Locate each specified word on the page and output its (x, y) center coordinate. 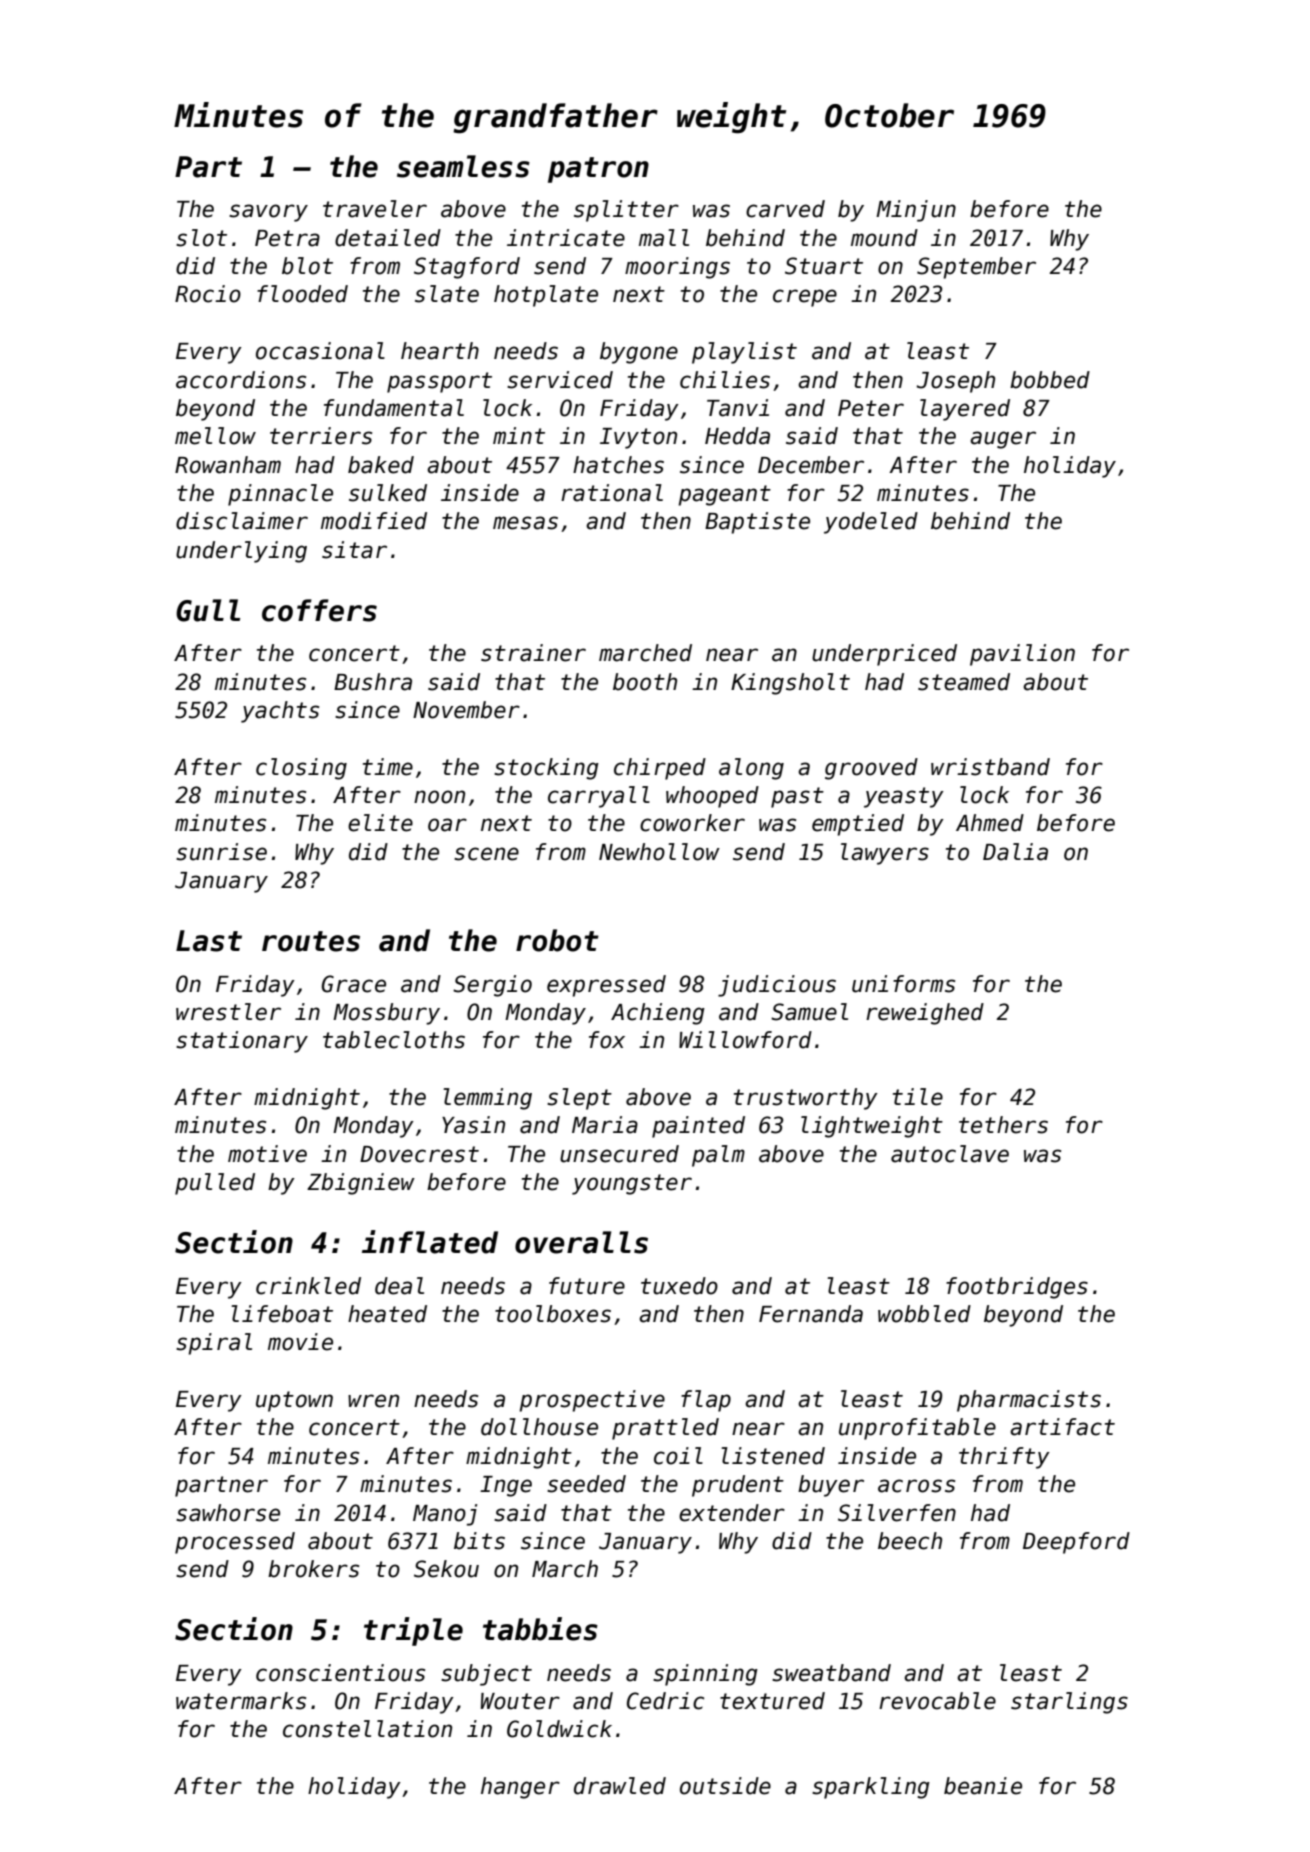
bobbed (1050, 380)
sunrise (221, 852)
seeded (586, 1484)
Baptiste (757, 523)
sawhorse (228, 1513)
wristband (990, 767)
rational (612, 493)
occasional (320, 351)
